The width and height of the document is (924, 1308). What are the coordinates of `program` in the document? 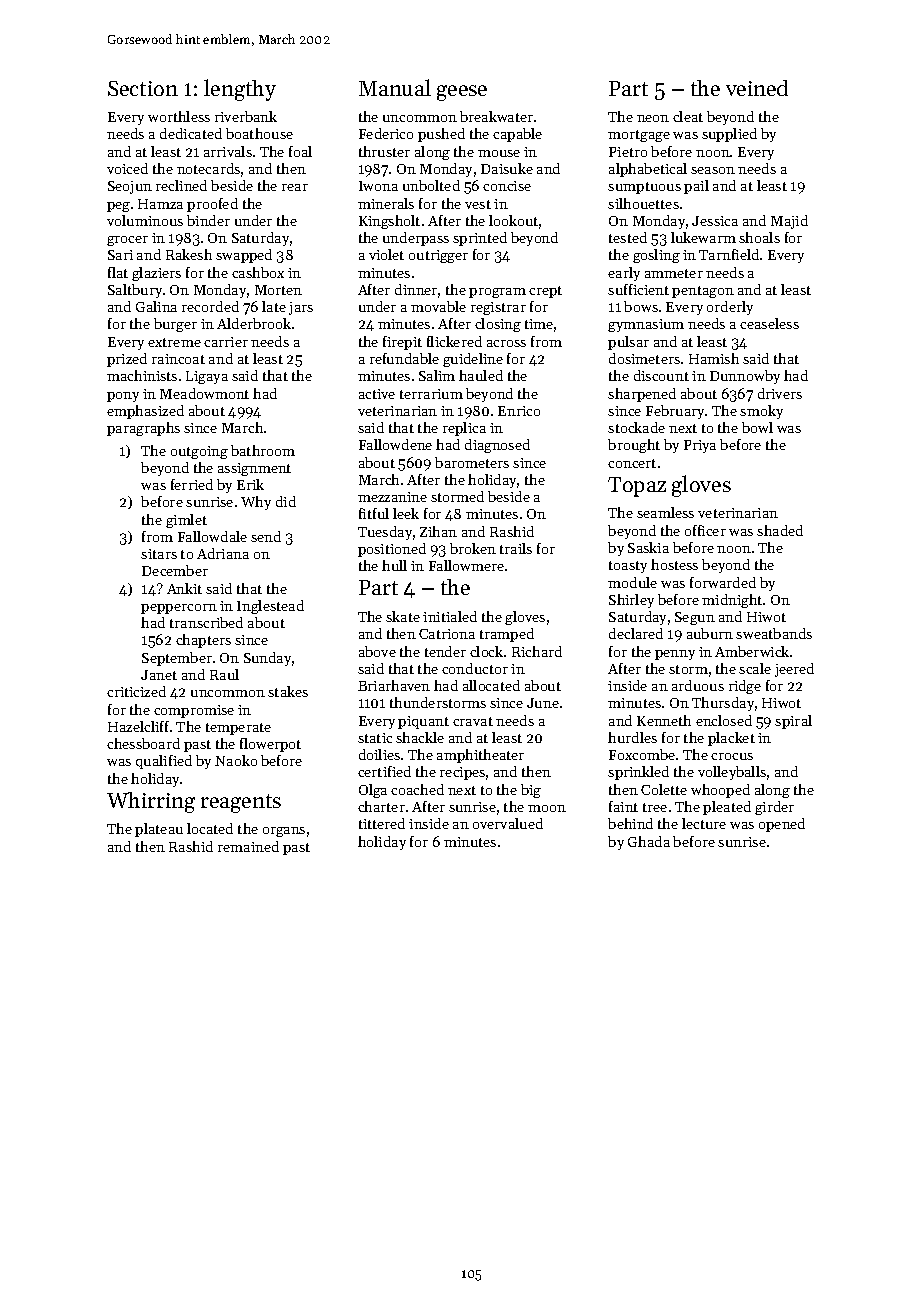 It's located at (497, 293).
